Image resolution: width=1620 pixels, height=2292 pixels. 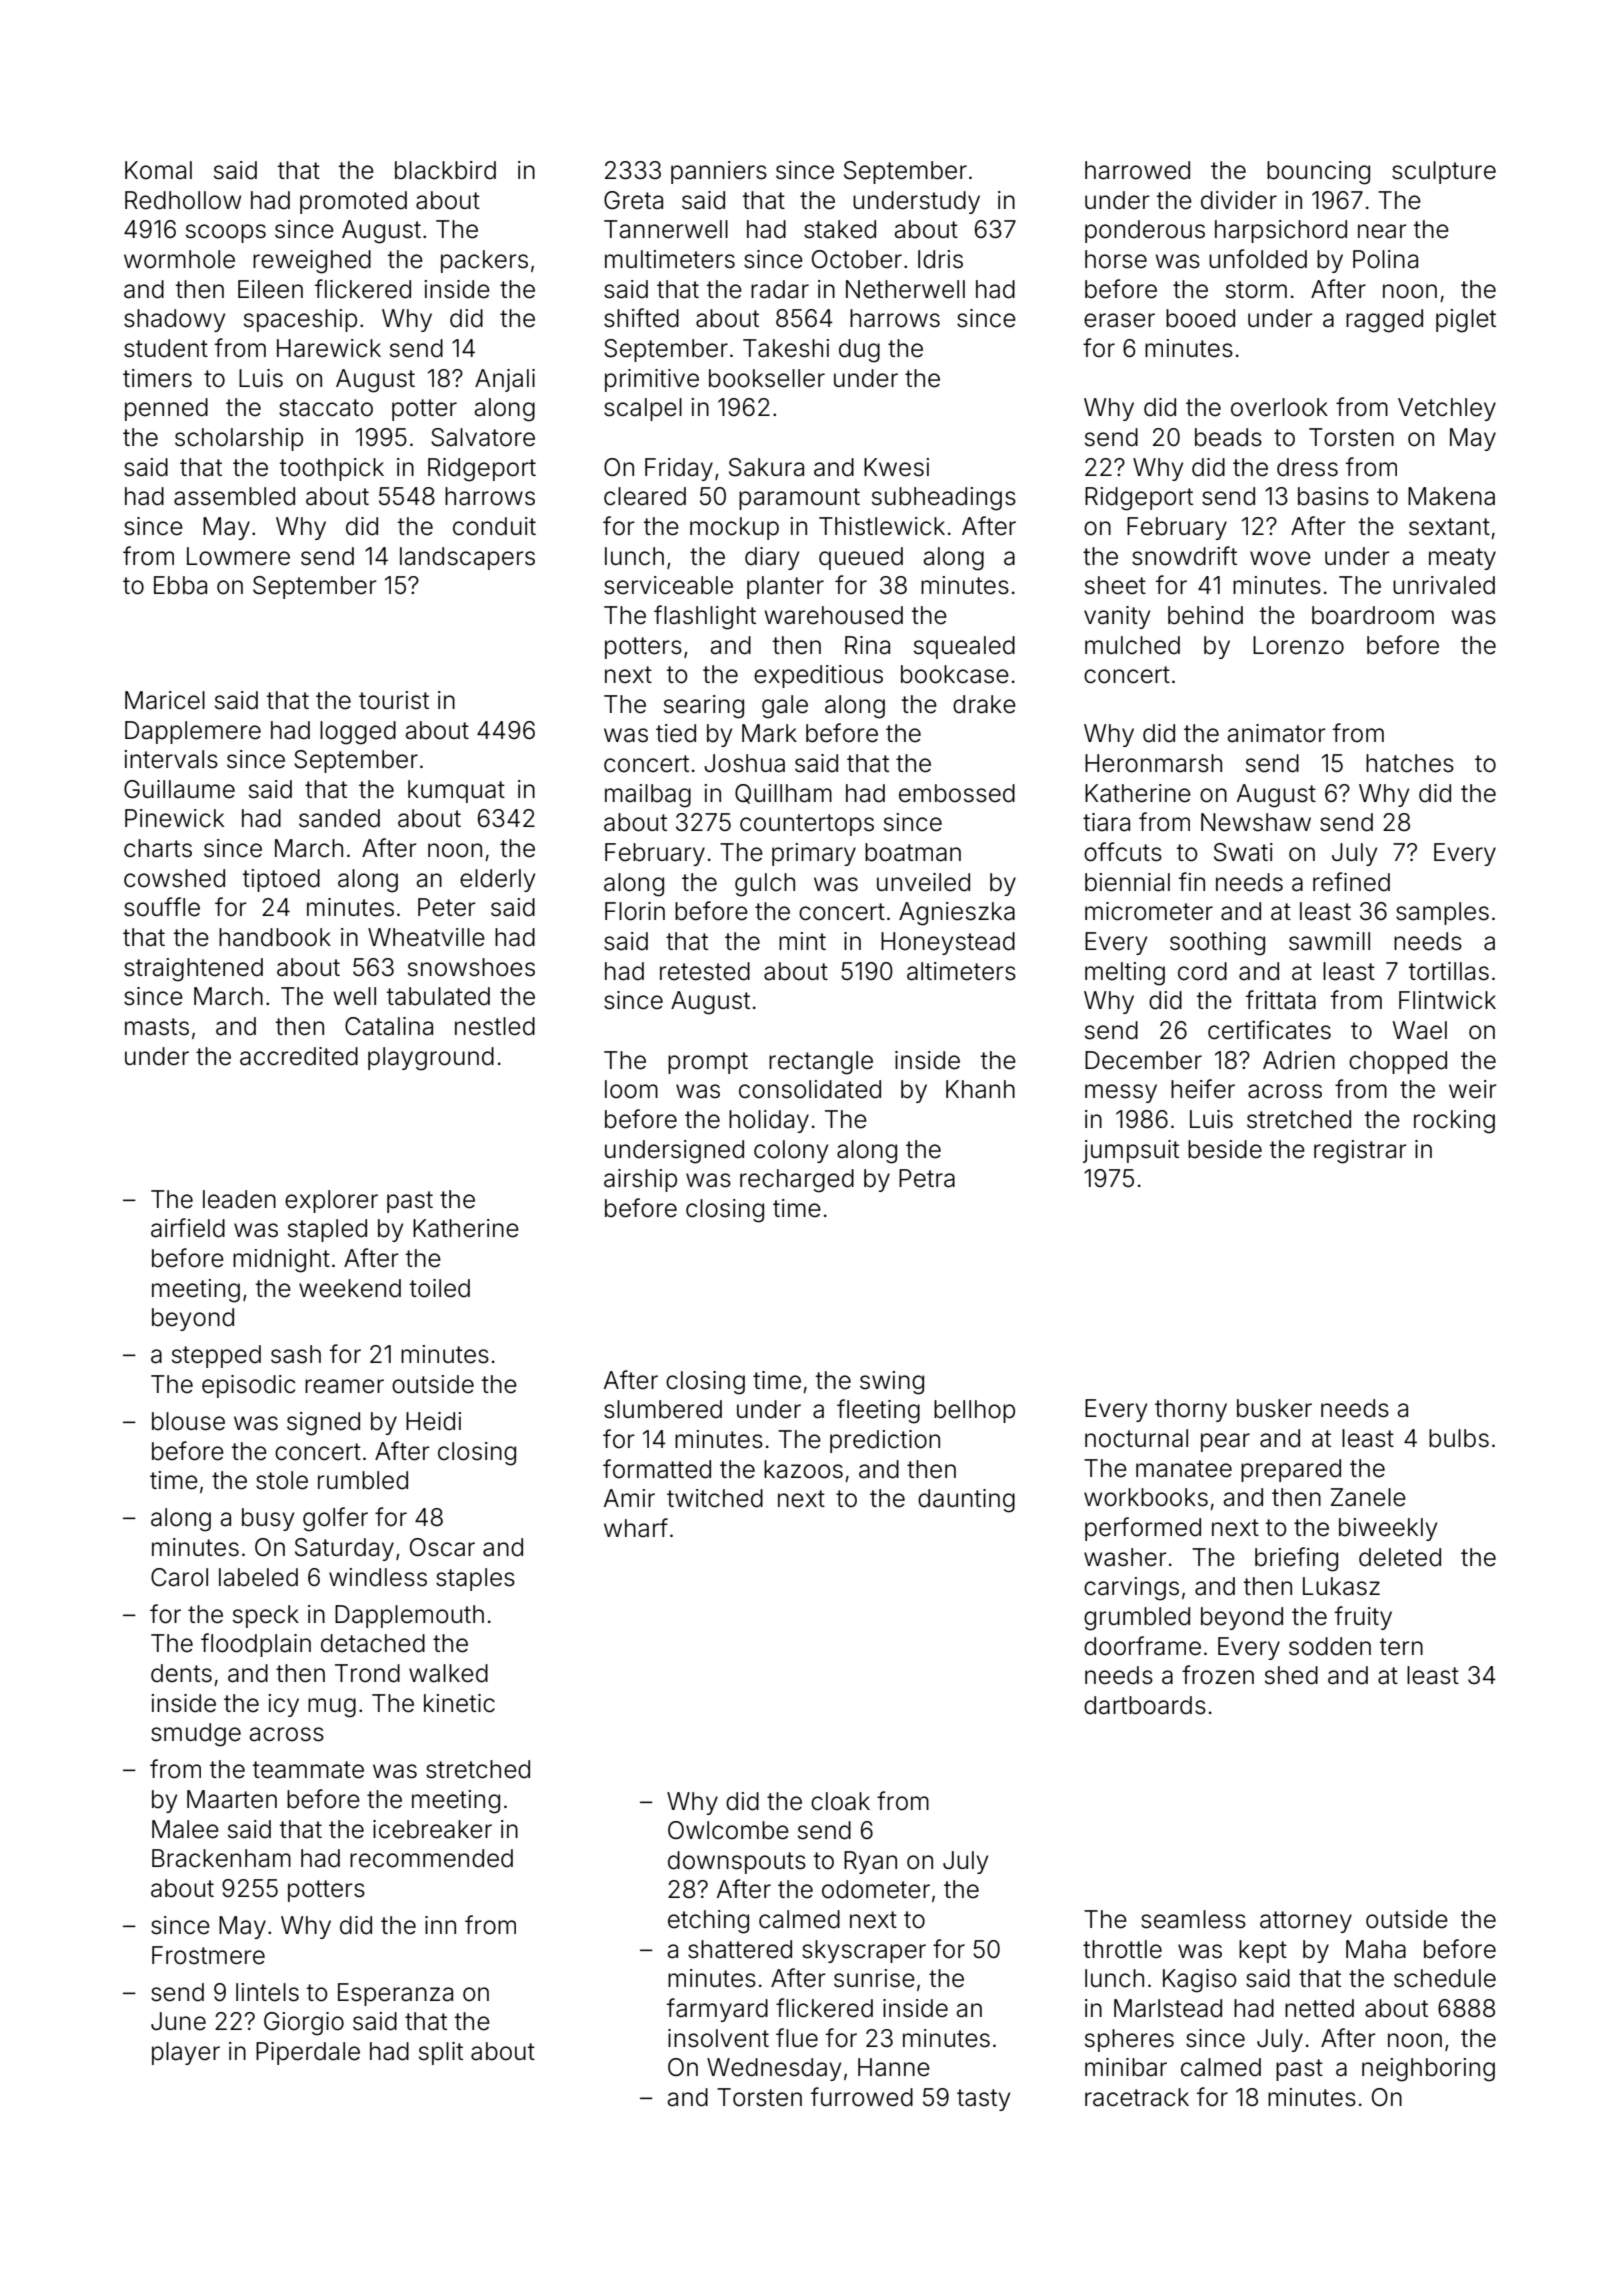 I want to click on twitched, so click(x=715, y=1498).
